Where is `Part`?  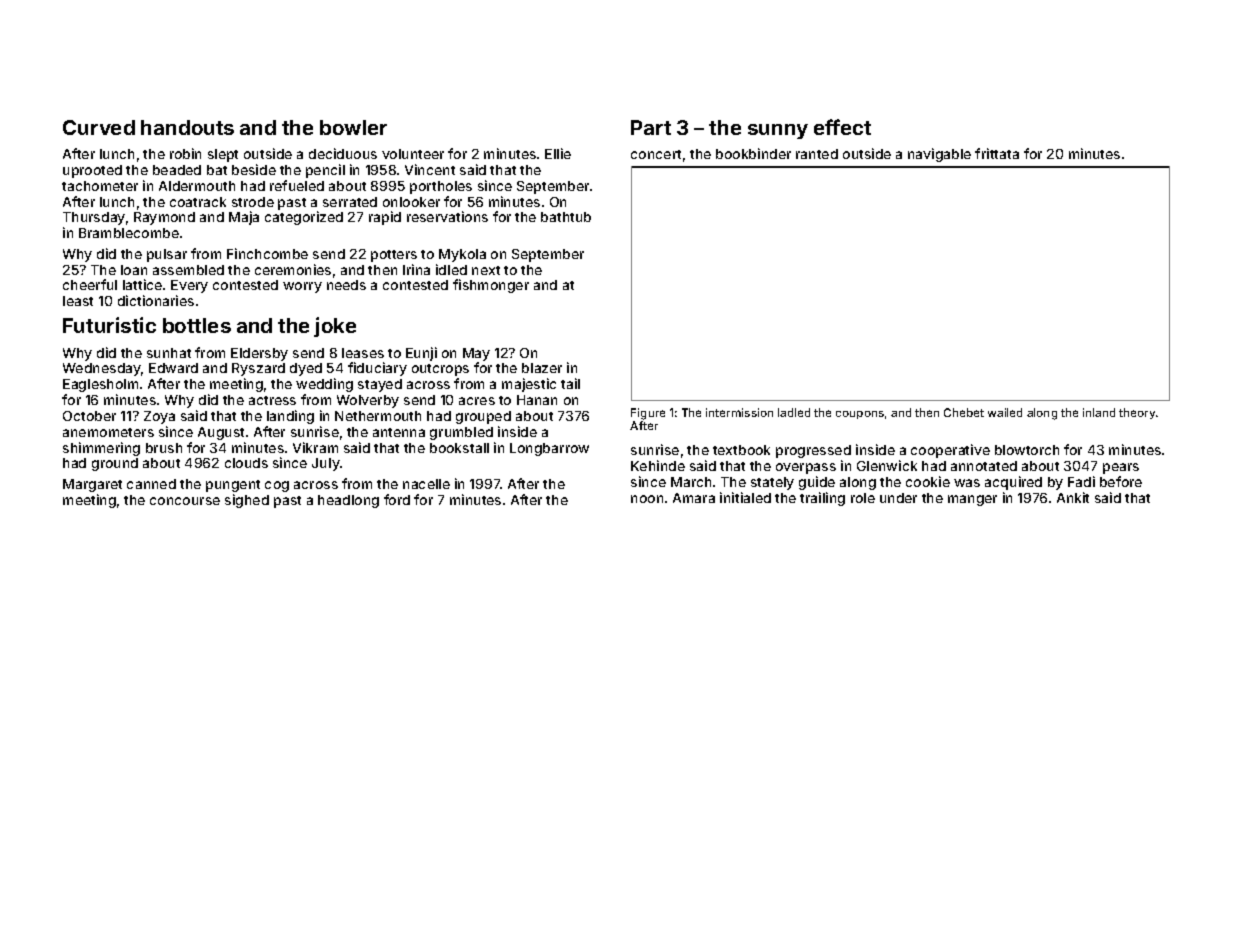
Part is located at coordinates (651, 127).
